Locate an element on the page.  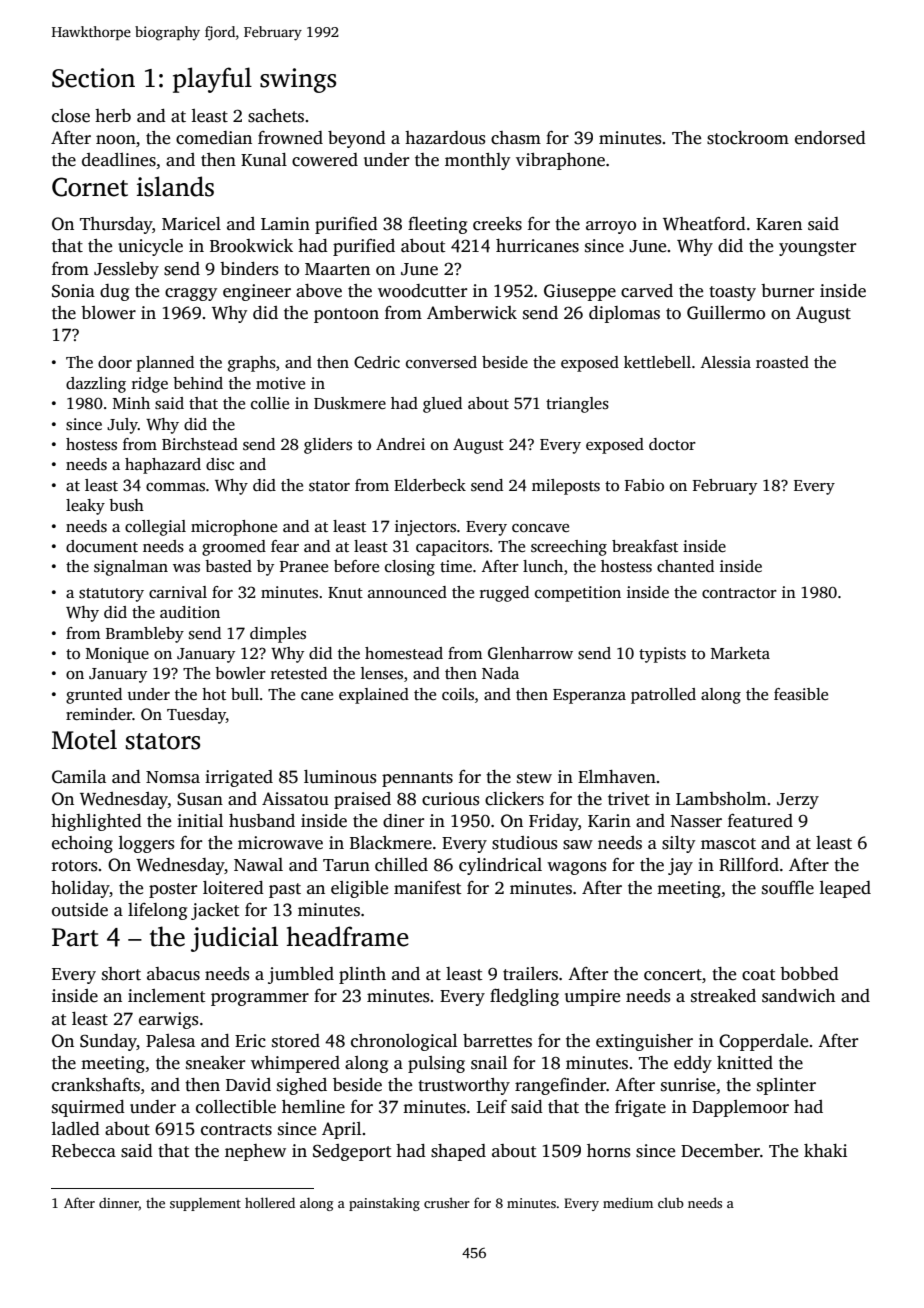
khaki is located at coordinates (825, 1150).
